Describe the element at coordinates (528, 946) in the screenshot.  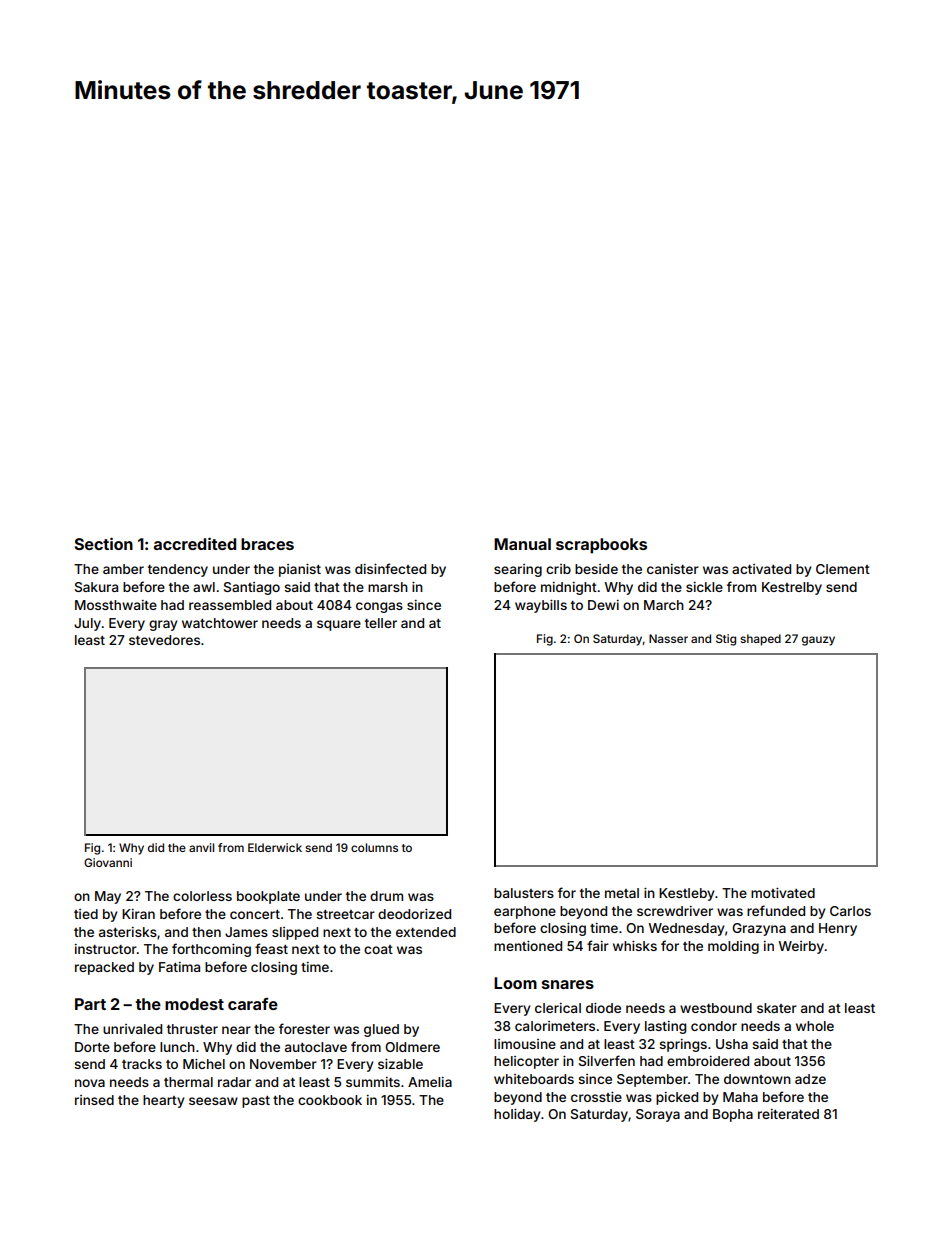
I see `mentioned` at that location.
